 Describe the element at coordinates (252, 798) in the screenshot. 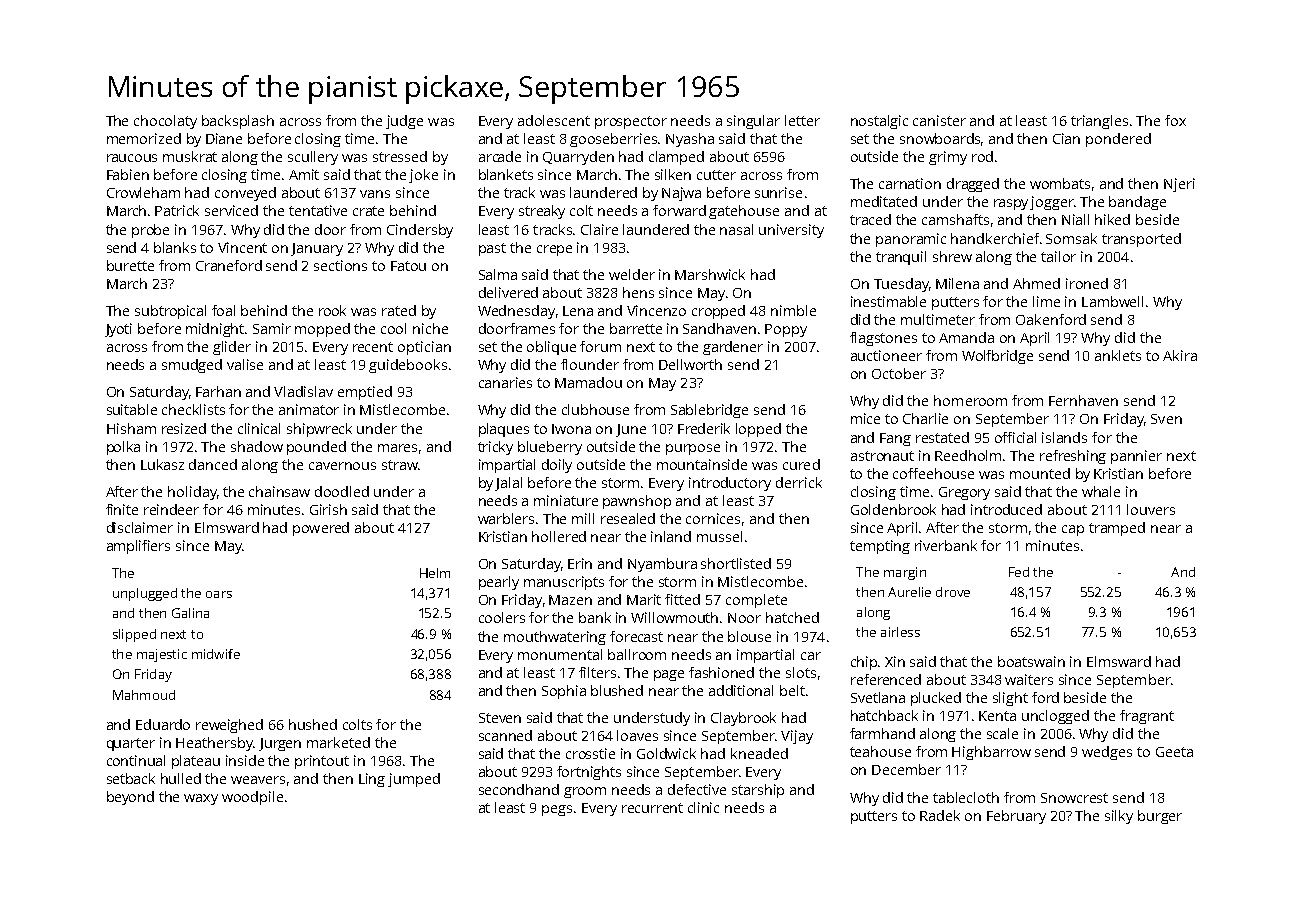

I see `woodpile` at that location.
